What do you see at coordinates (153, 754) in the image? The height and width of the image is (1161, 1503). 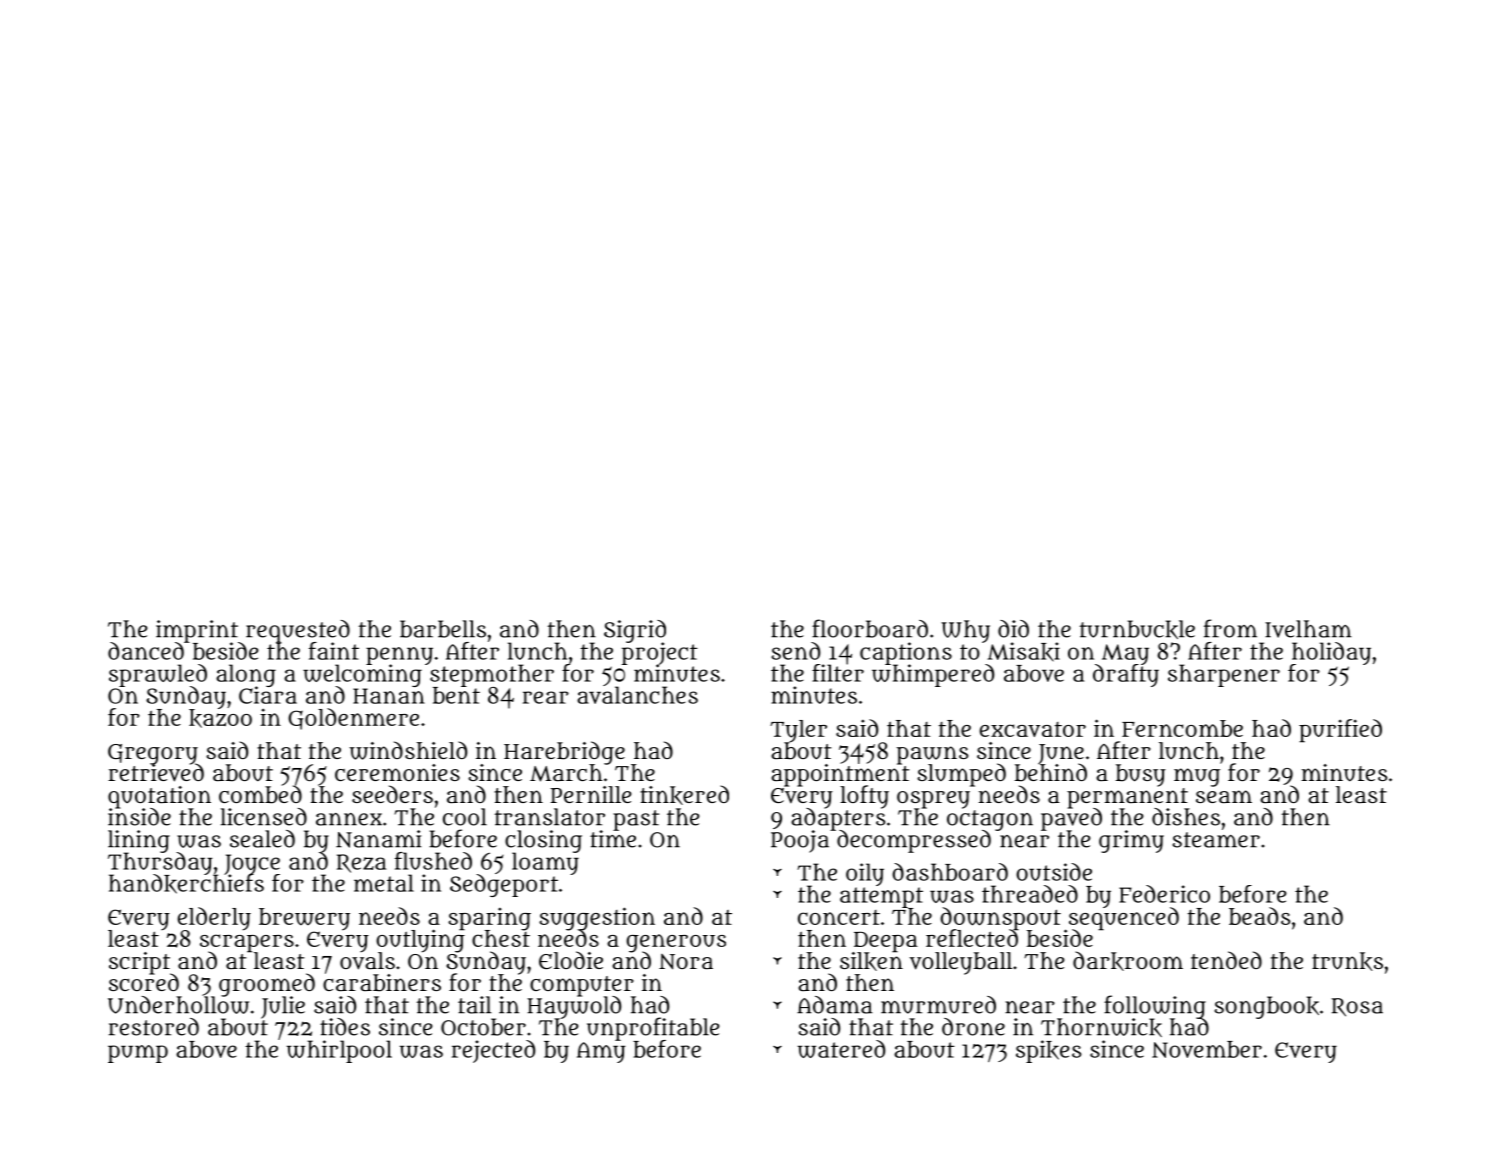 I see `Gregory` at bounding box center [153, 754].
